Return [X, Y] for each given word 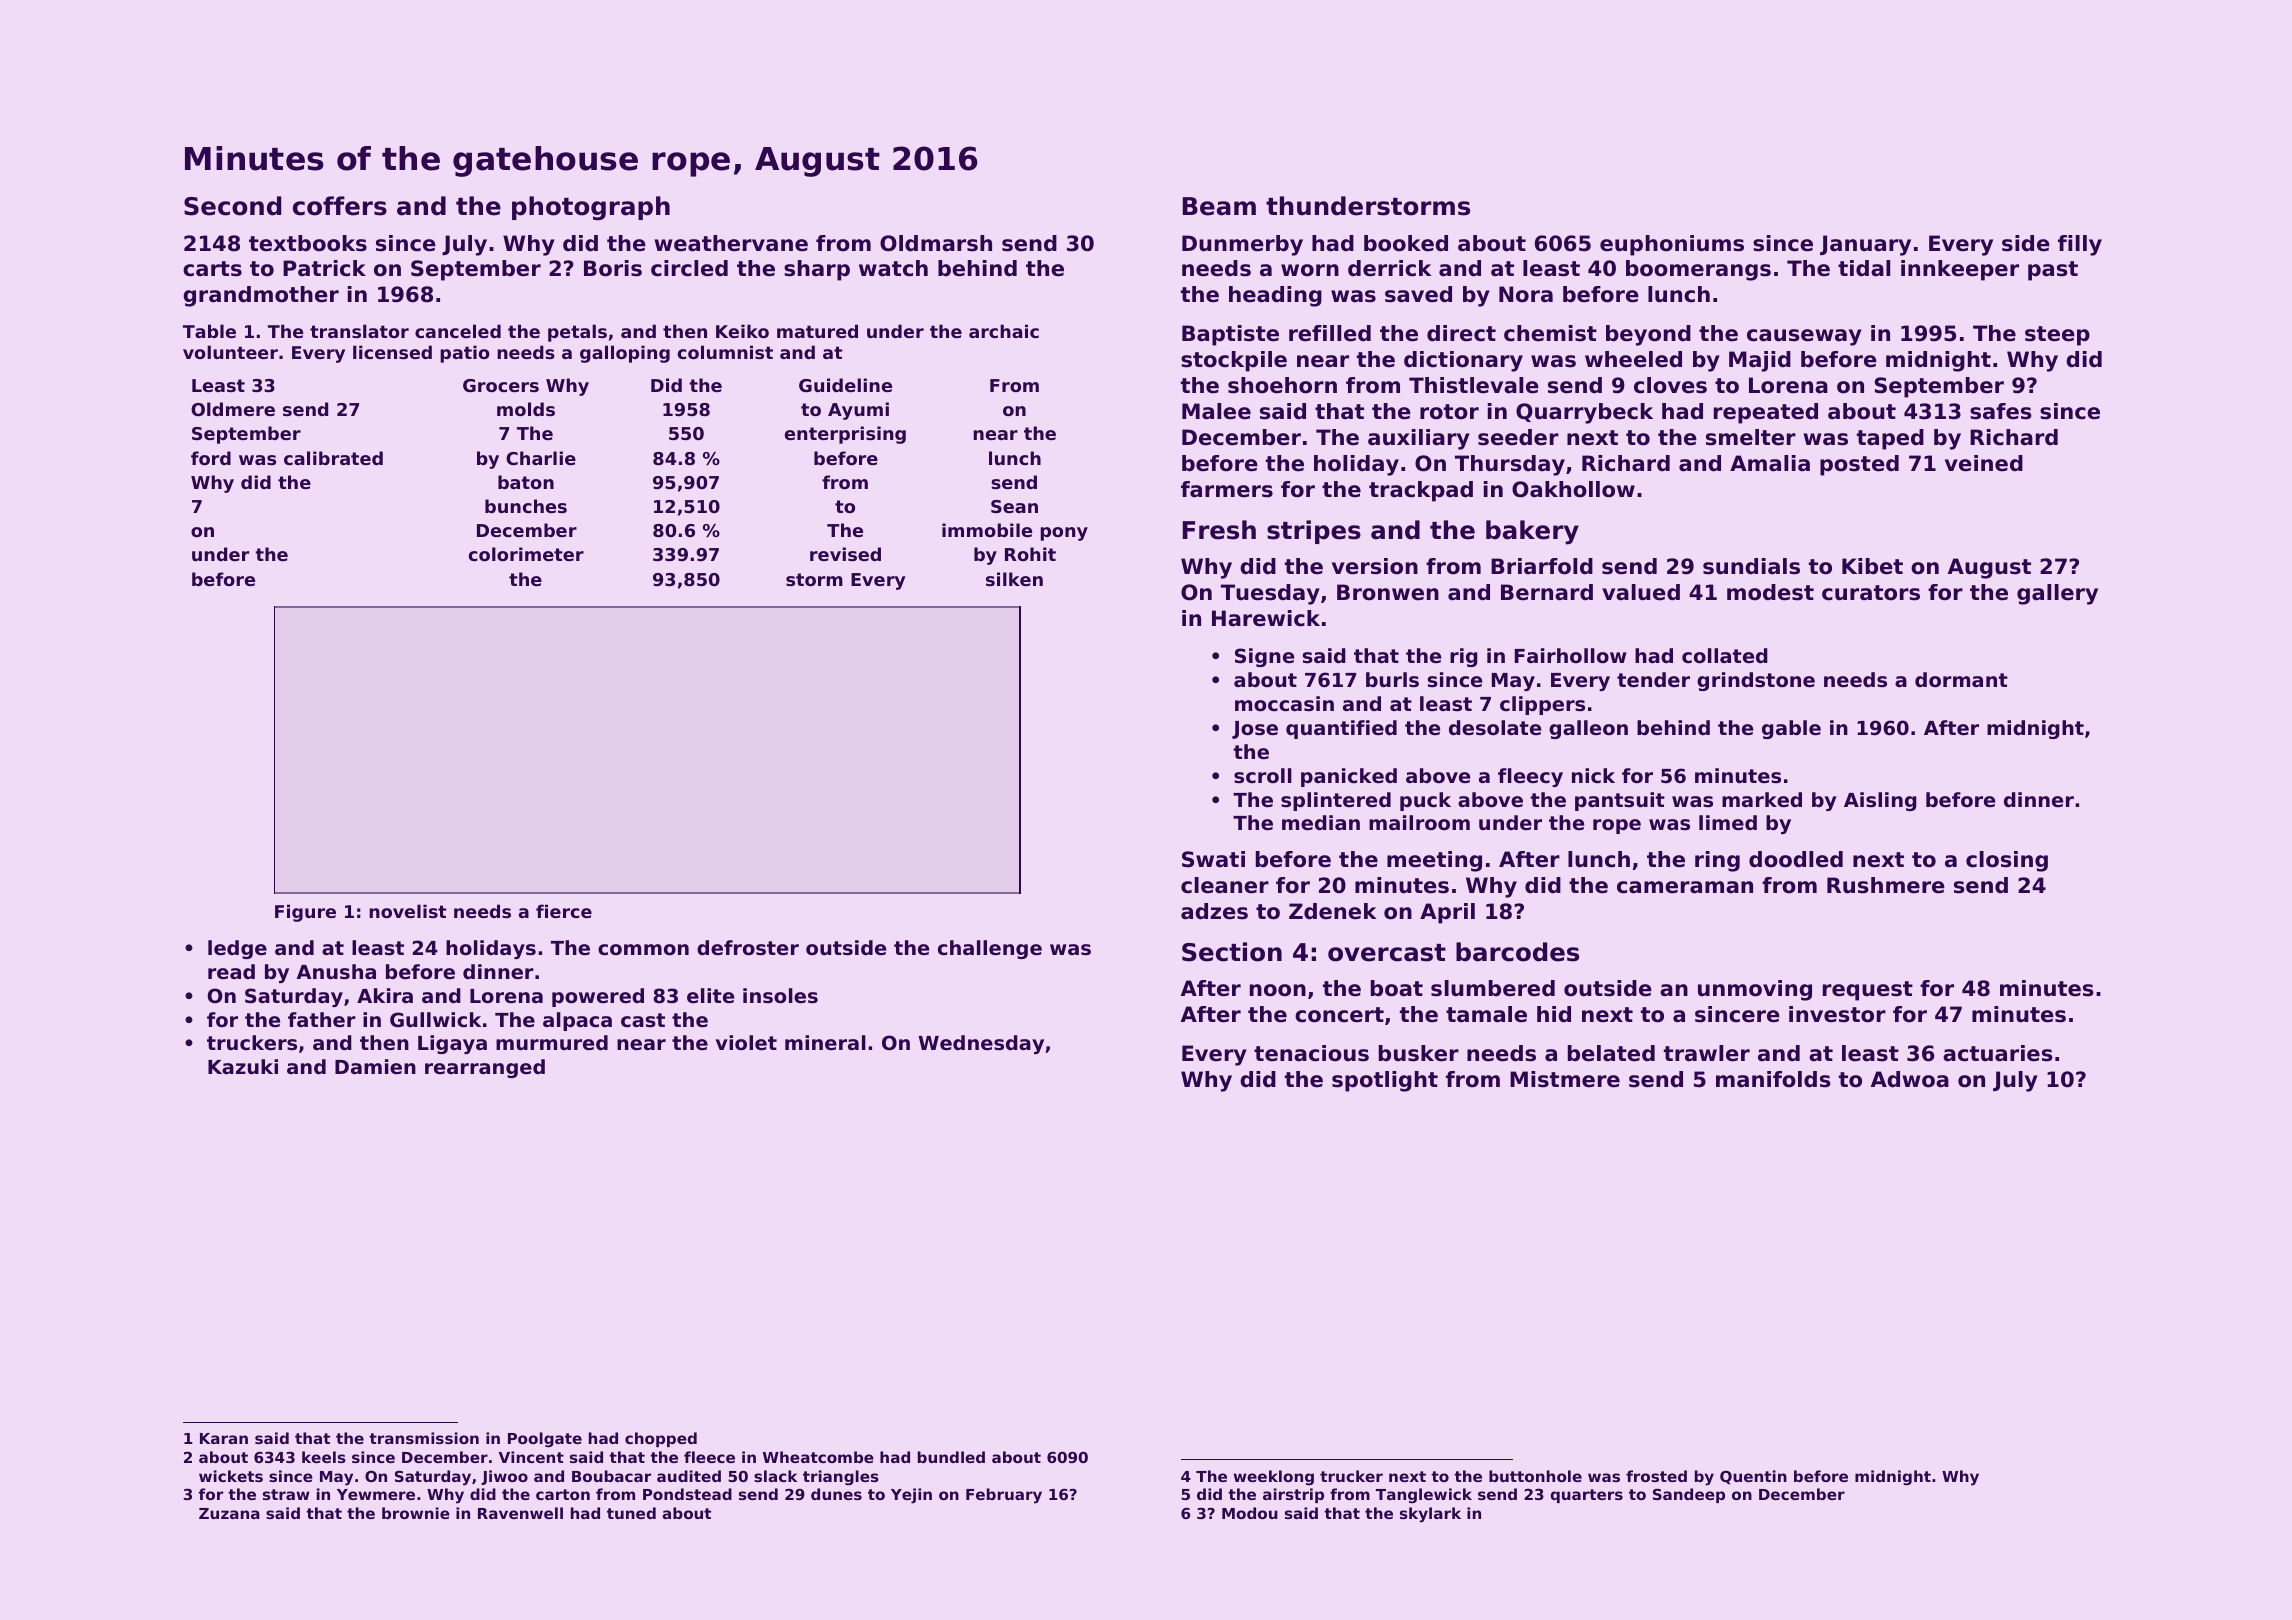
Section [1232, 952]
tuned [631, 1513]
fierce [564, 911]
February [1004, 1496]
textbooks [308, 243]
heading [1275, 296]
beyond [1648, 335]
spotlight [1385, 1081]
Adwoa [1910, 1079]
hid [1554, 1014]
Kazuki [243, 1066]
